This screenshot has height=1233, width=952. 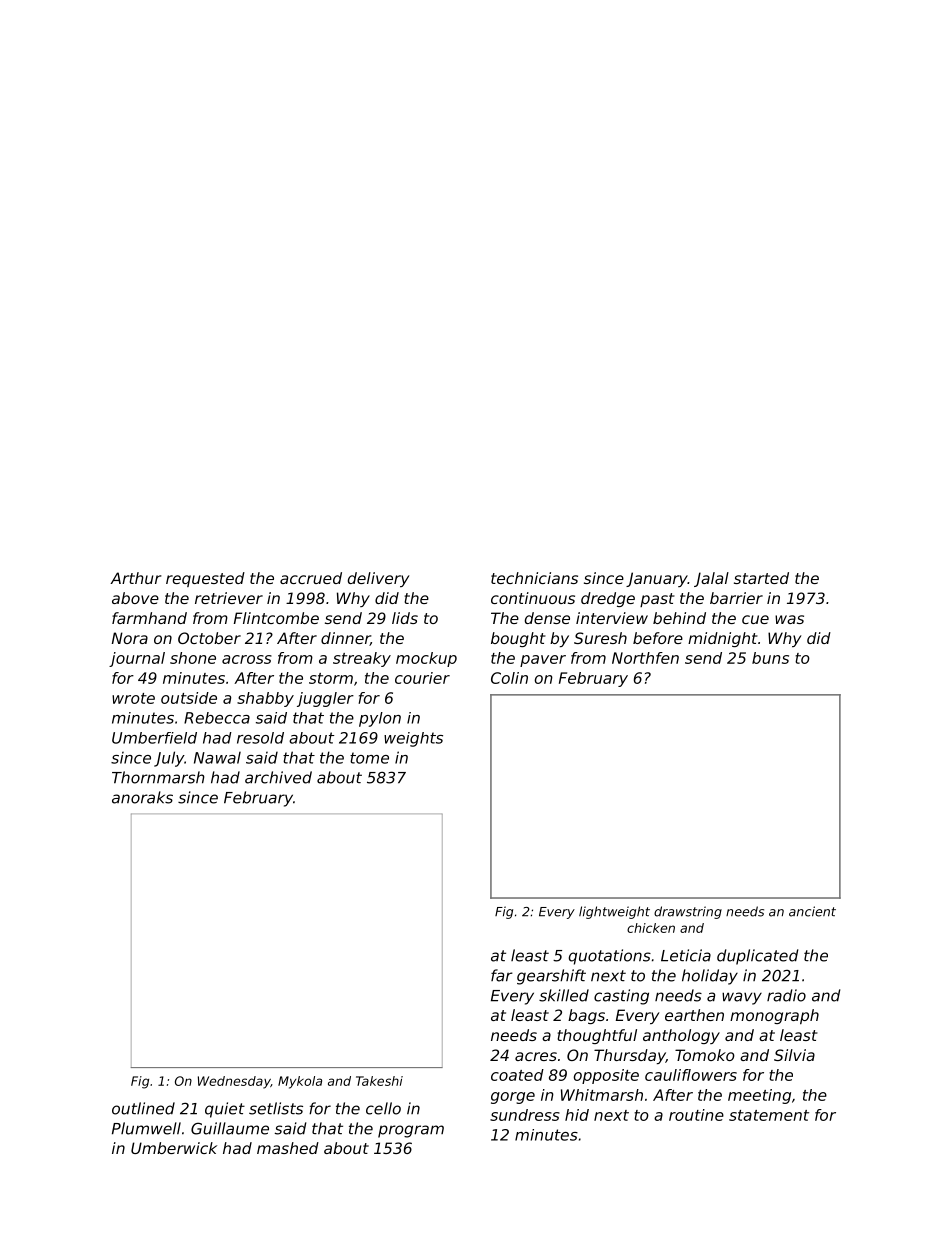 I want to click on Thornmarsh, so click(x=158, y=777).
